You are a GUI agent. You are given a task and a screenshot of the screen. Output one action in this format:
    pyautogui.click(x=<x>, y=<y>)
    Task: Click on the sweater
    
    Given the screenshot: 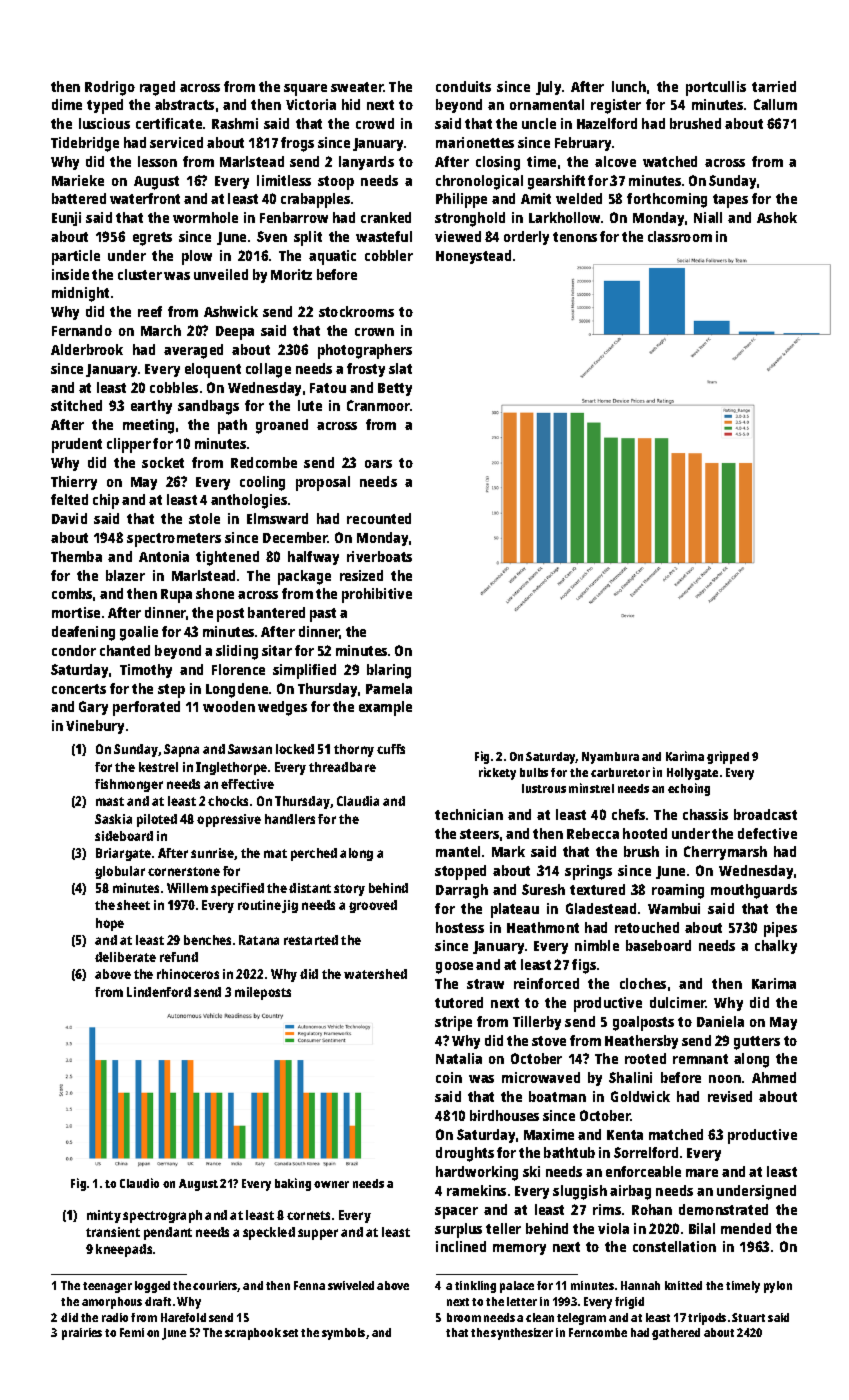 What is the action you would take?
    pyautogui.click(x=357, y=87)
